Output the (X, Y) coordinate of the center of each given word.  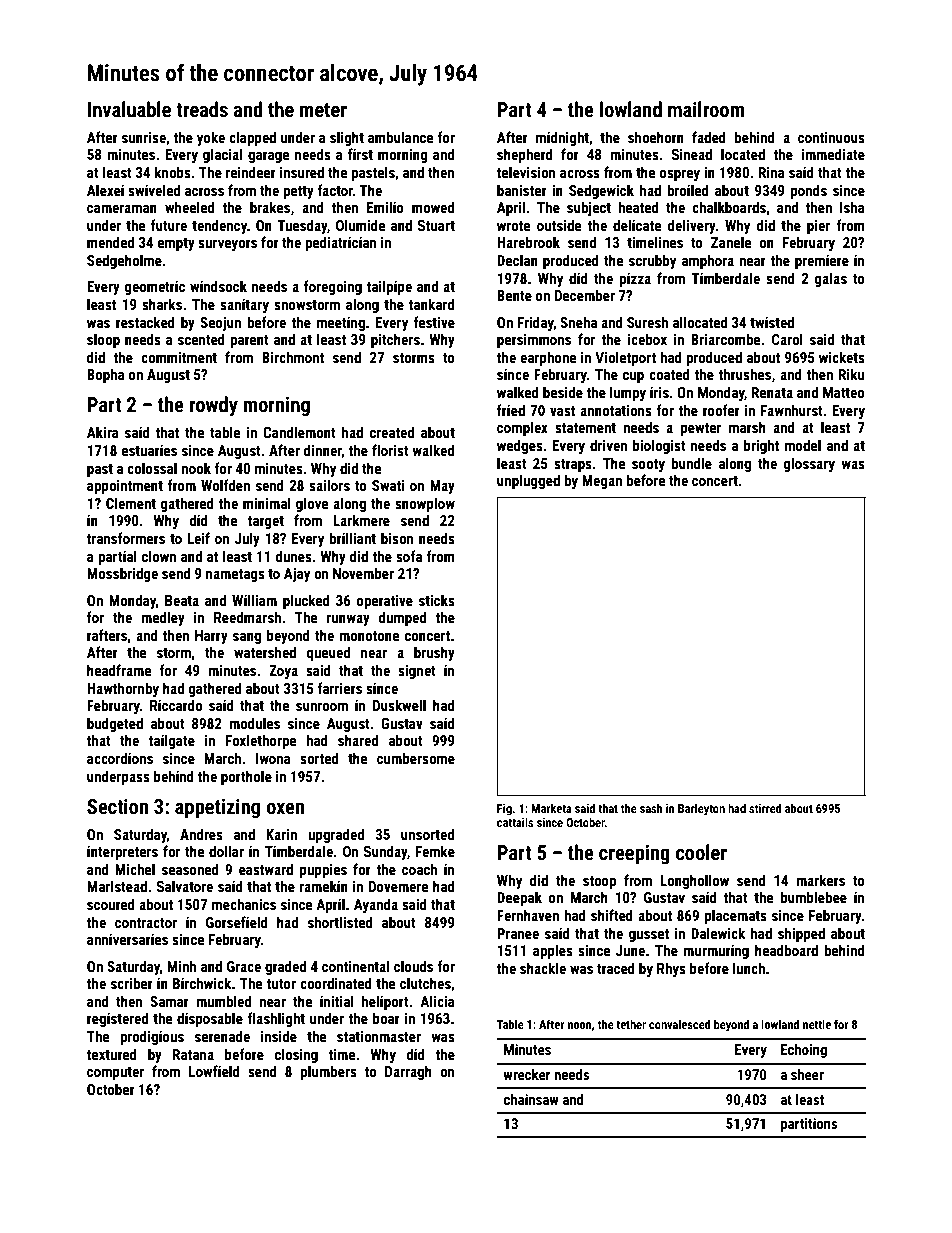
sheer (807, 1074)
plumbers (328, 1072)
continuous (831, 137)
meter (323, 110)
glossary (809, 464)
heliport (385, 1002)
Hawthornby (123, 689)
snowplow (425, 504)
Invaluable (129, 109)
